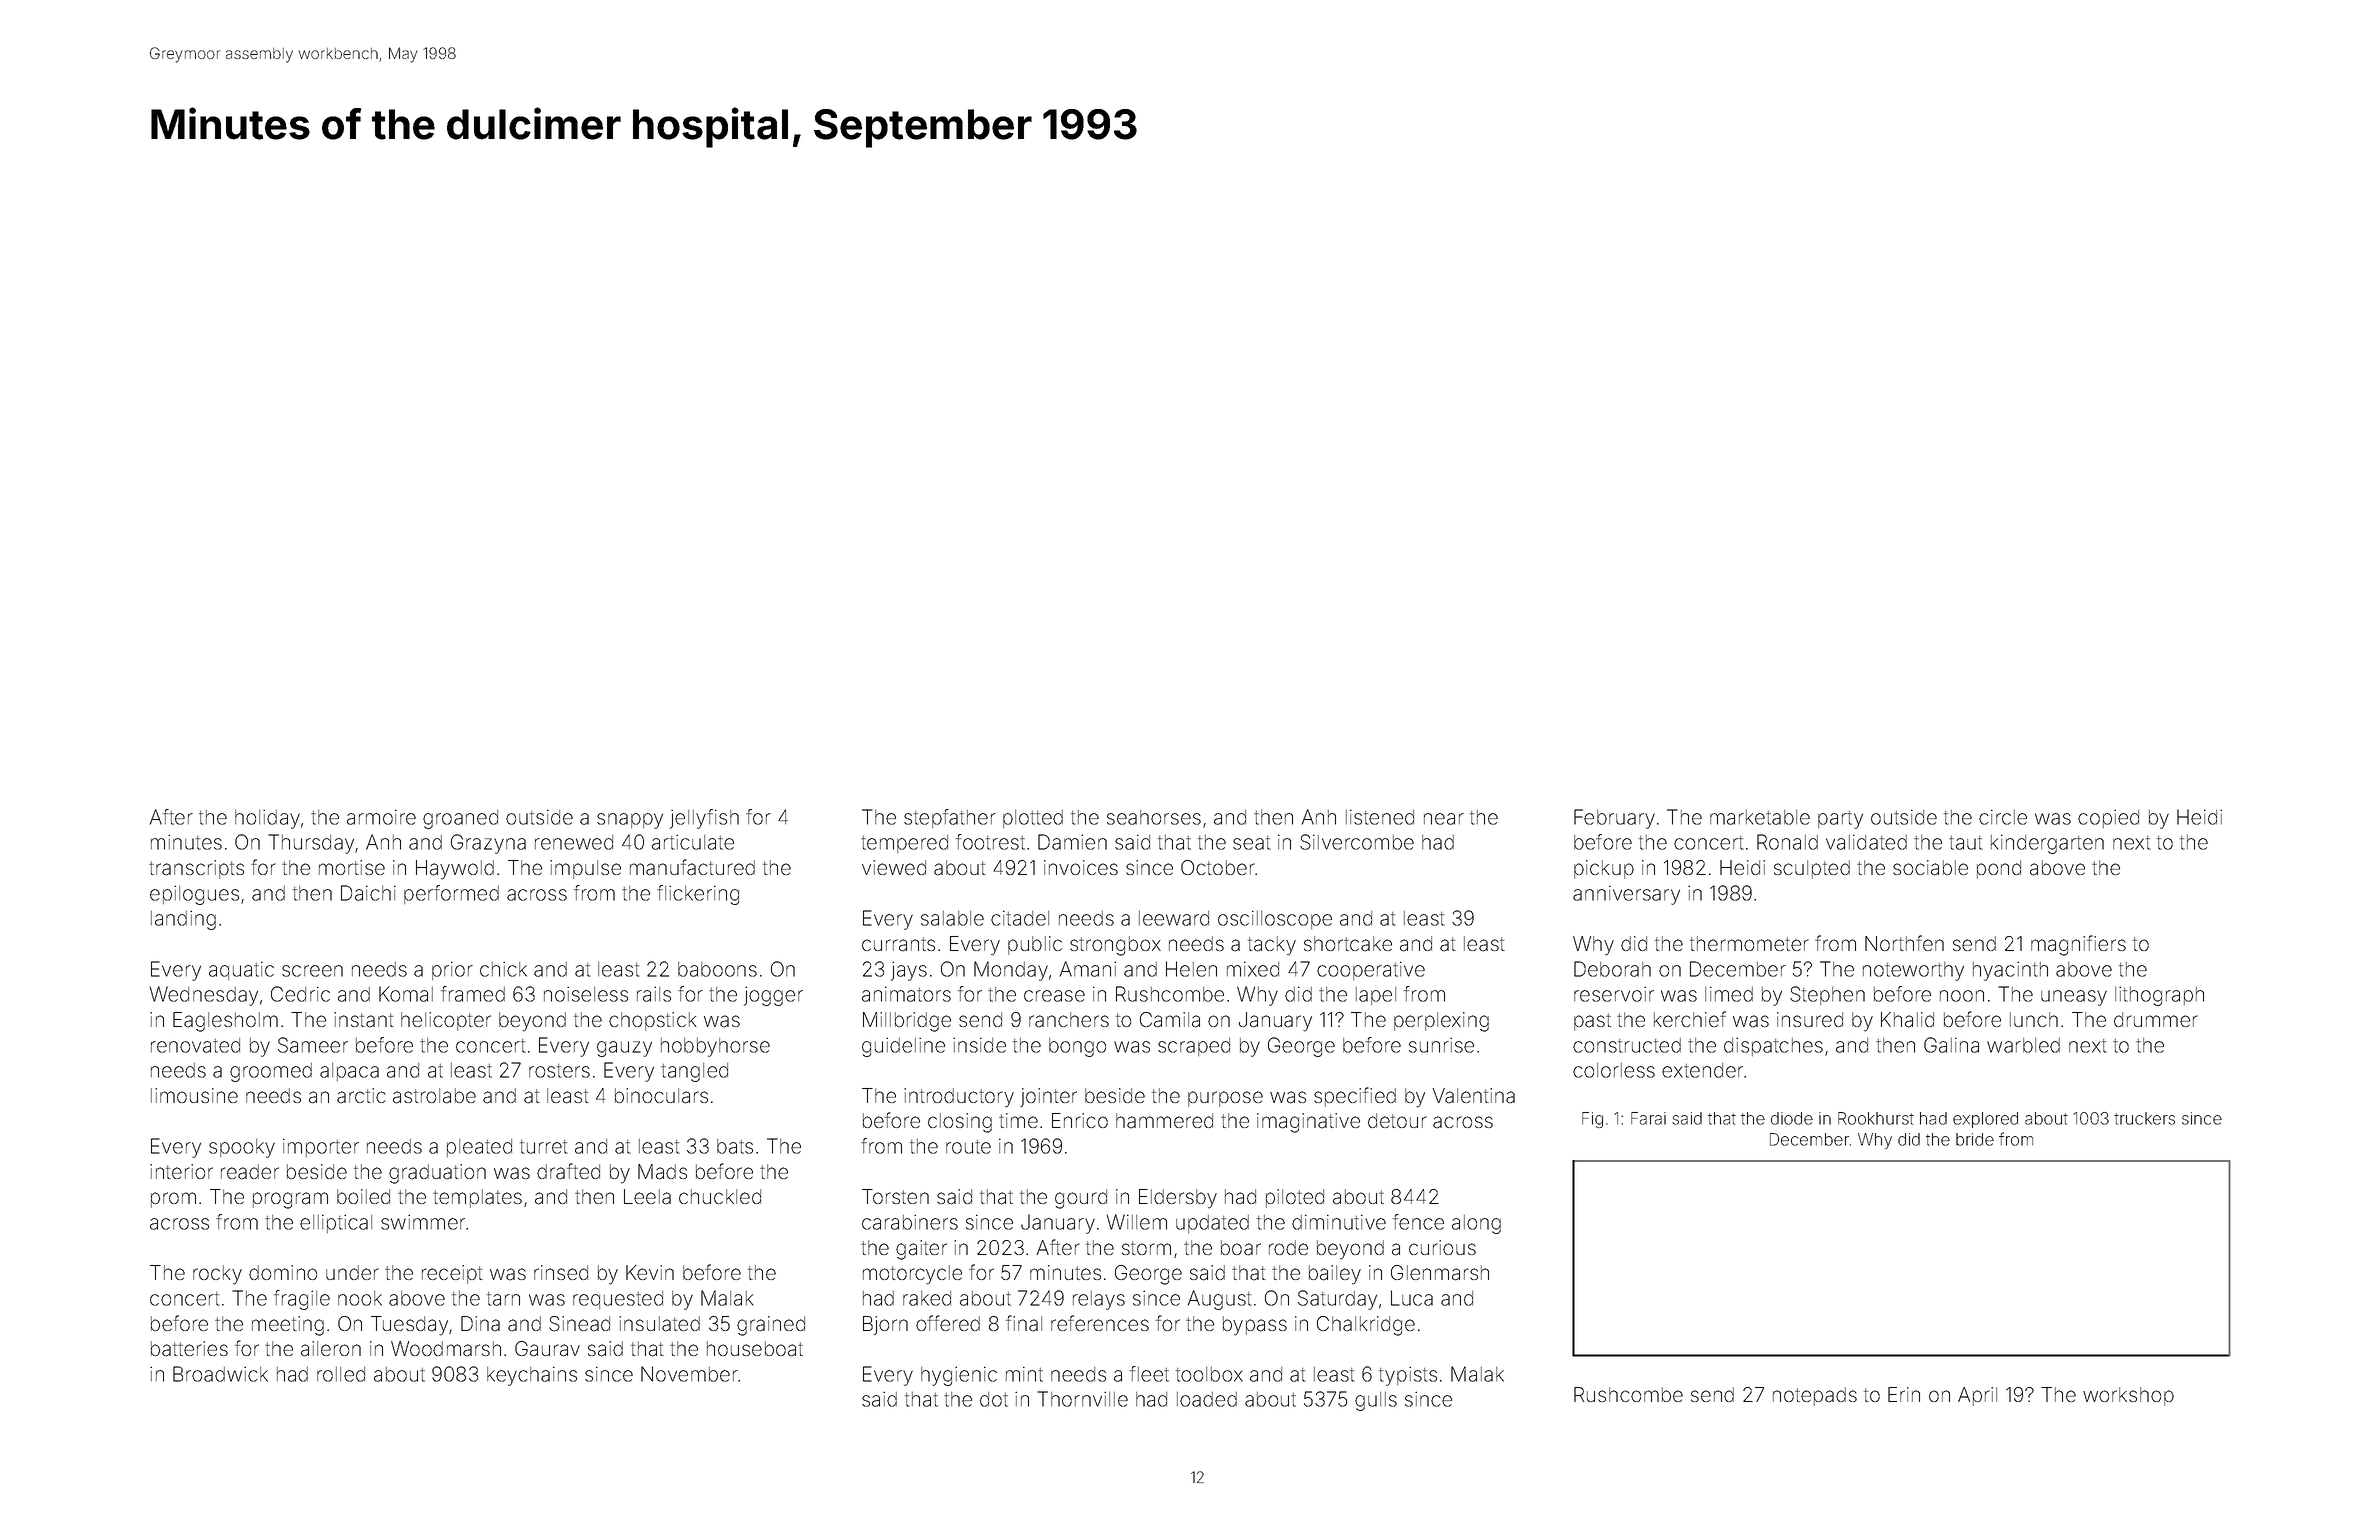 The height and width of the screenshot is (1540, 2380). Describe the element at coordinates (313, 1045) in the screenshot. I see `Sameer` at that location.
